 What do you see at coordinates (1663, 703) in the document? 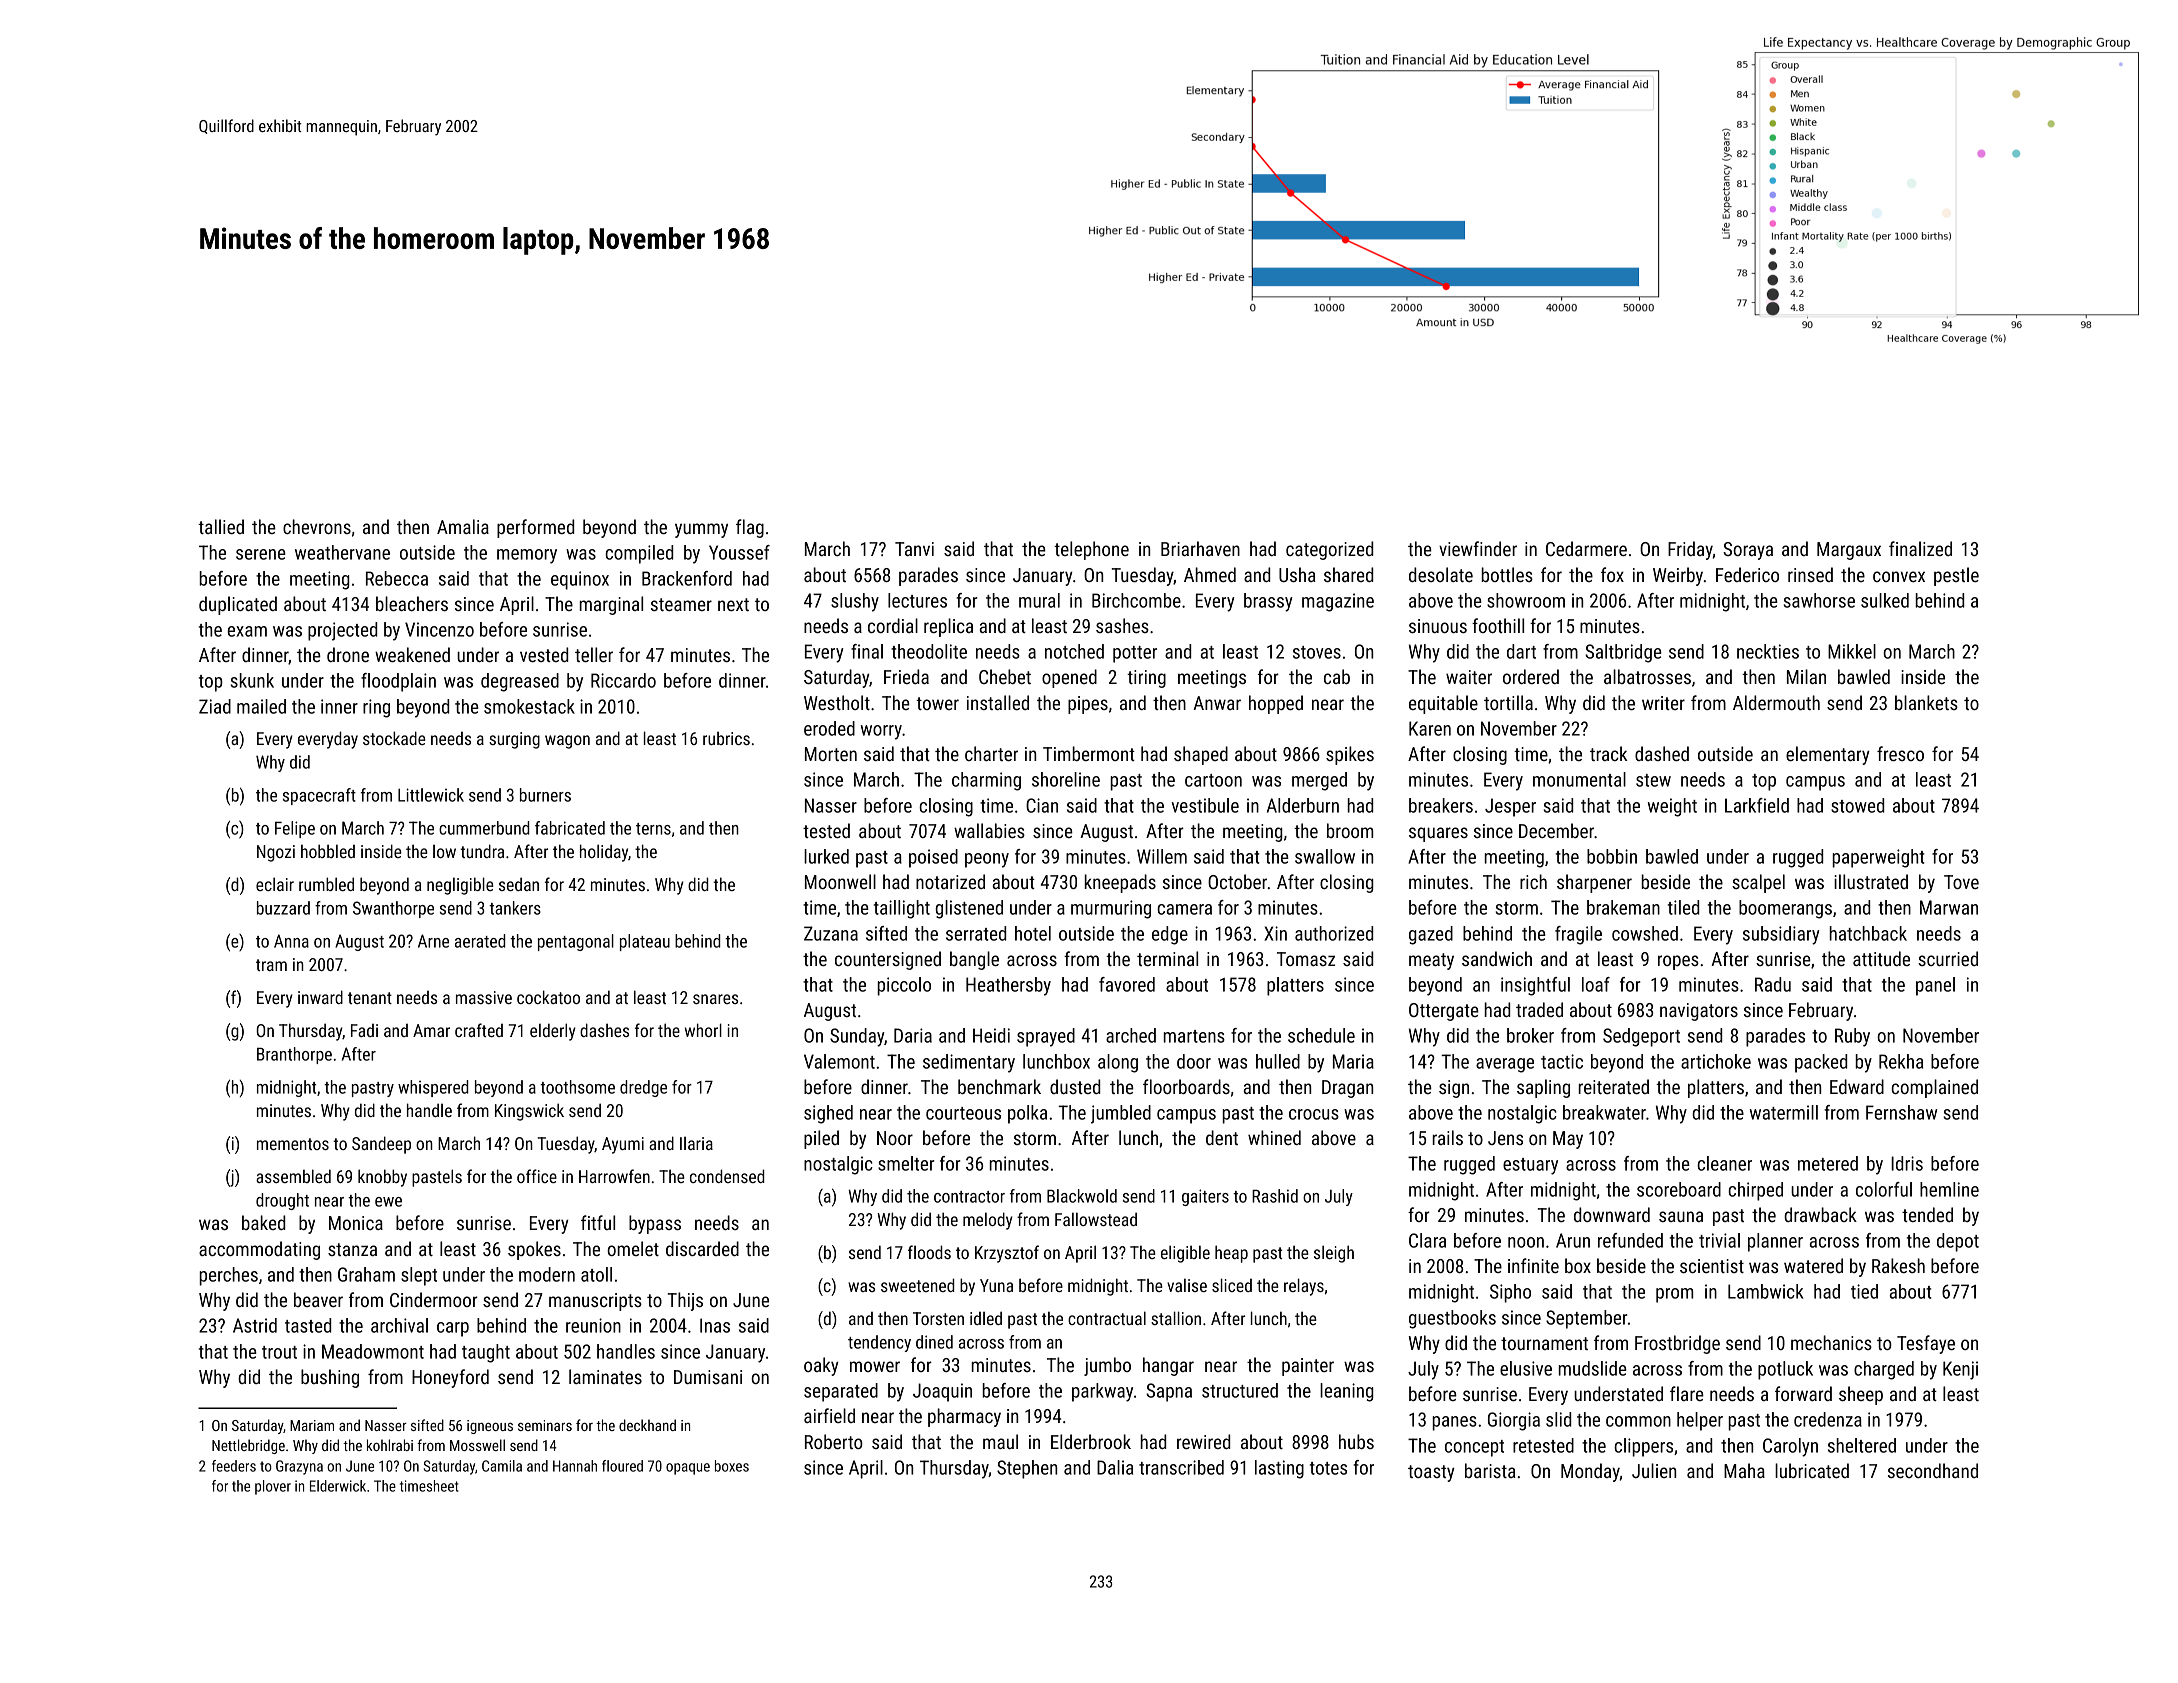
I see `writer` at bounding box center [1663, 703].
